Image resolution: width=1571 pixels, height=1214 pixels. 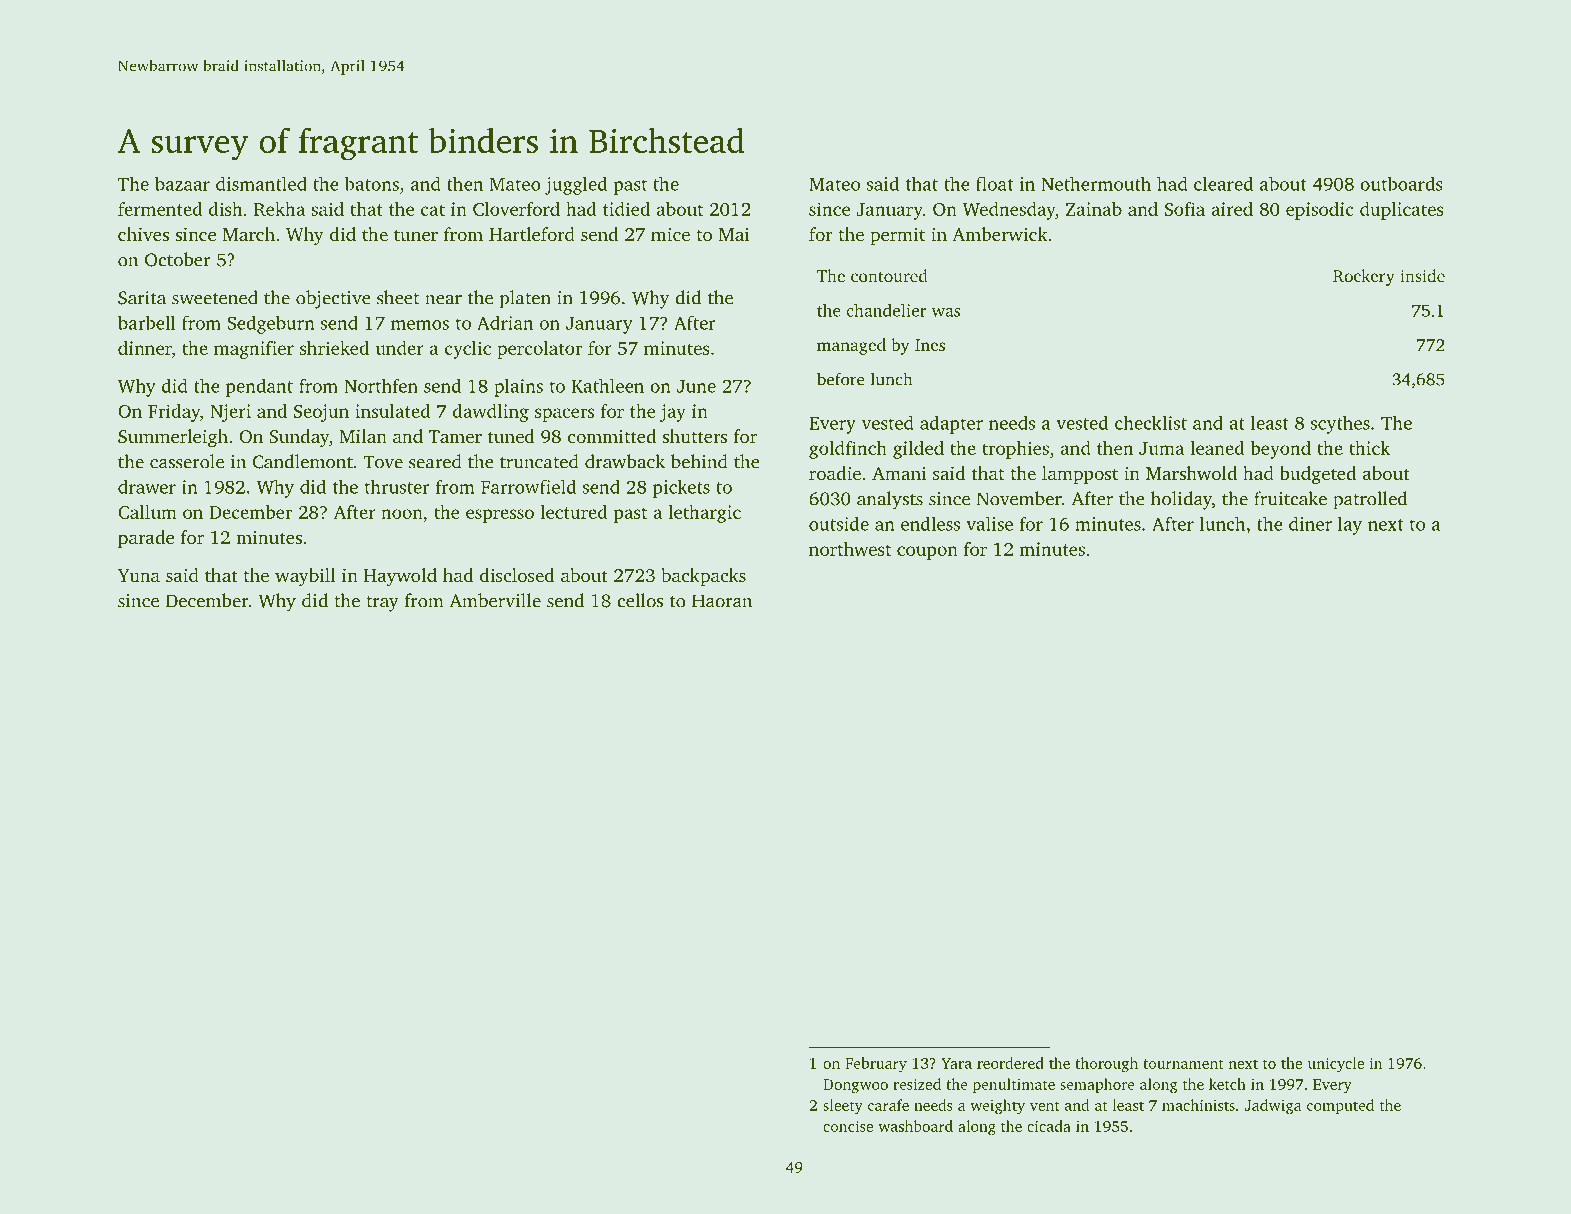 I want to click on mice, so click(x=670, y=234).
